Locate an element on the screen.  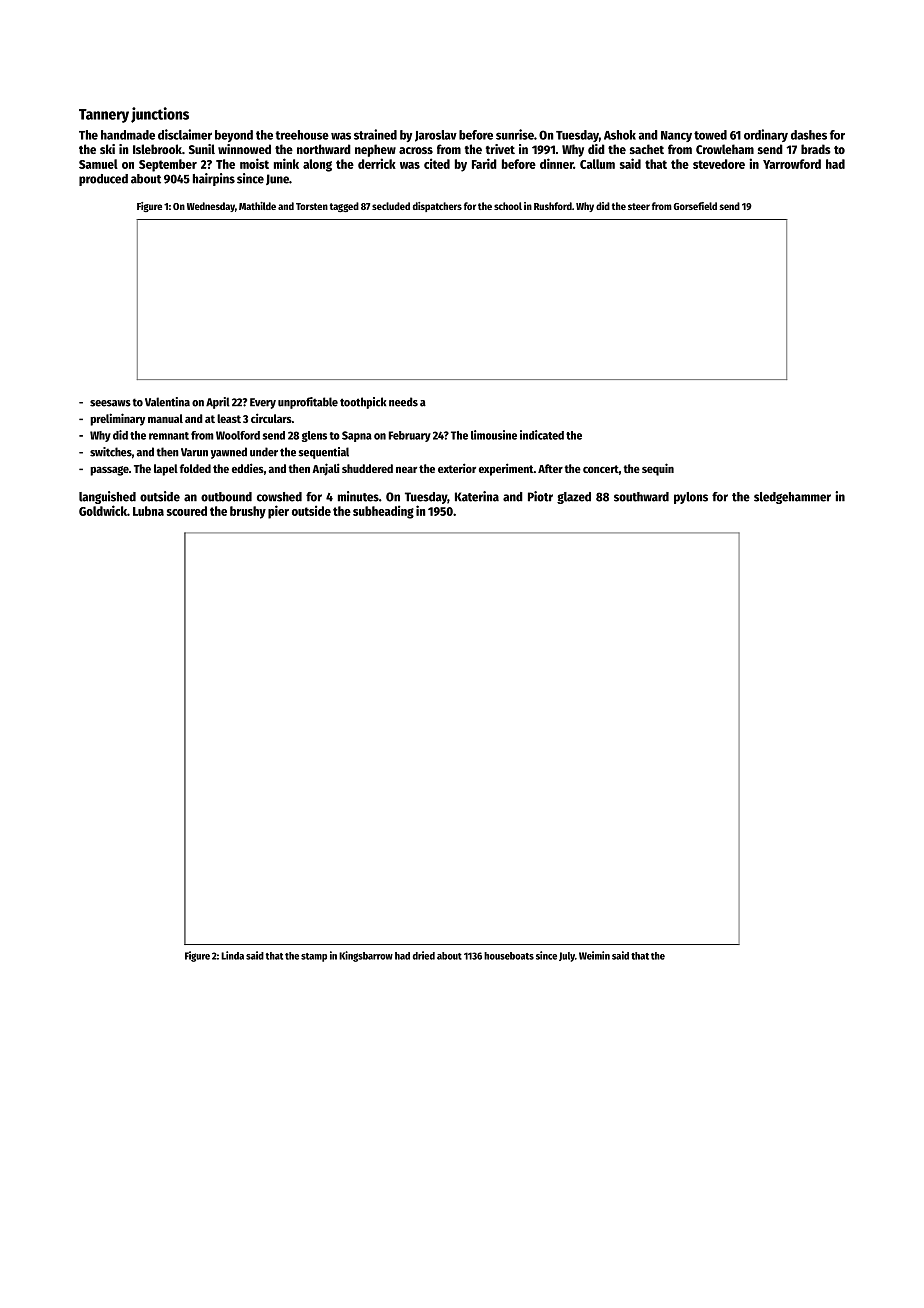
Goldwick is located at coordinates (103, 510).
